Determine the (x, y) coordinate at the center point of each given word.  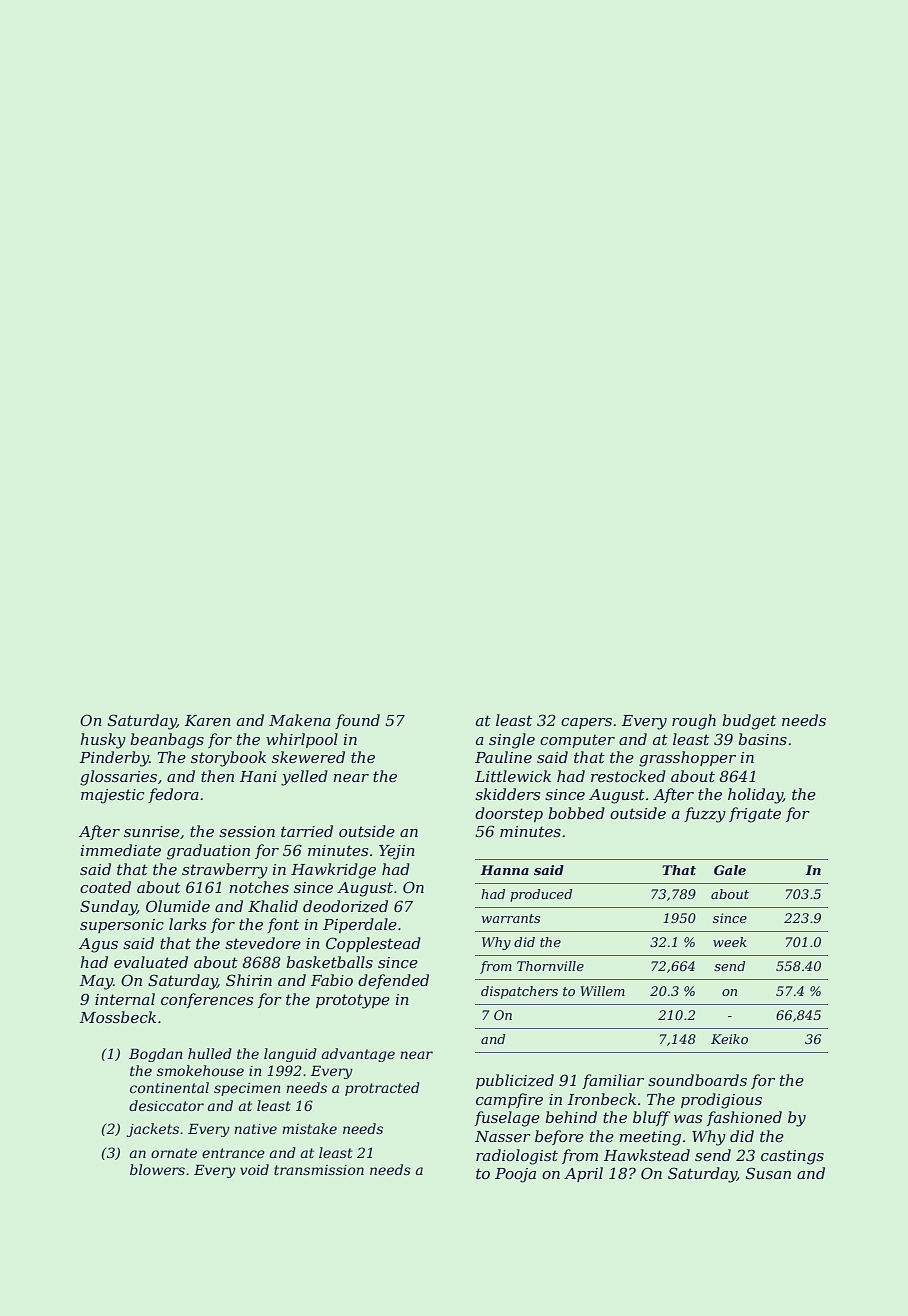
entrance (233, 1153)
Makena (300, 720)
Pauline (503, 757)
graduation (208, 852)
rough (694, 722)
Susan (768, 1173)
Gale (730, 870)
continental (169, 1087)
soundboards (697, 1080)
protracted (382, 1089)
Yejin (397, 852)
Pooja (515, 1175)
